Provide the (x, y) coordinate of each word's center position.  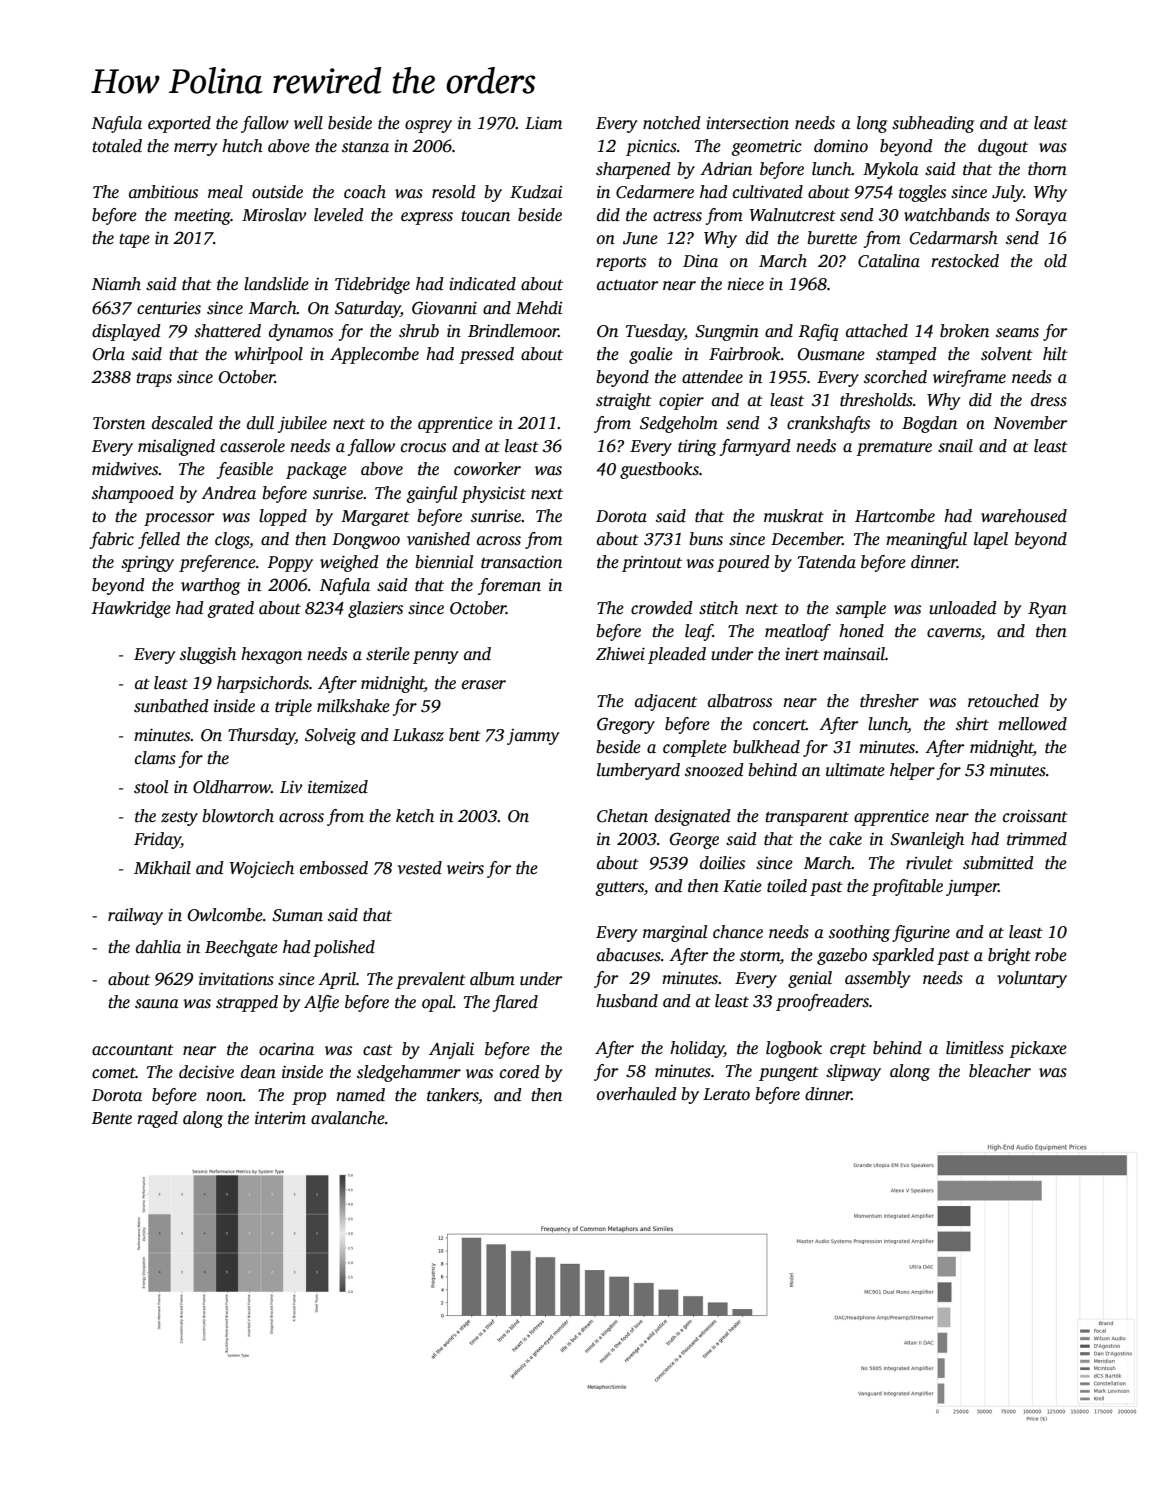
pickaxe (1038, 1049)
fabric (112, 540)
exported (179, 124)
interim (280, 1118)
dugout (1003, 147)
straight (624, 401)
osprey (428, 126)
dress (1049, 400)
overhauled (637, 1094)
